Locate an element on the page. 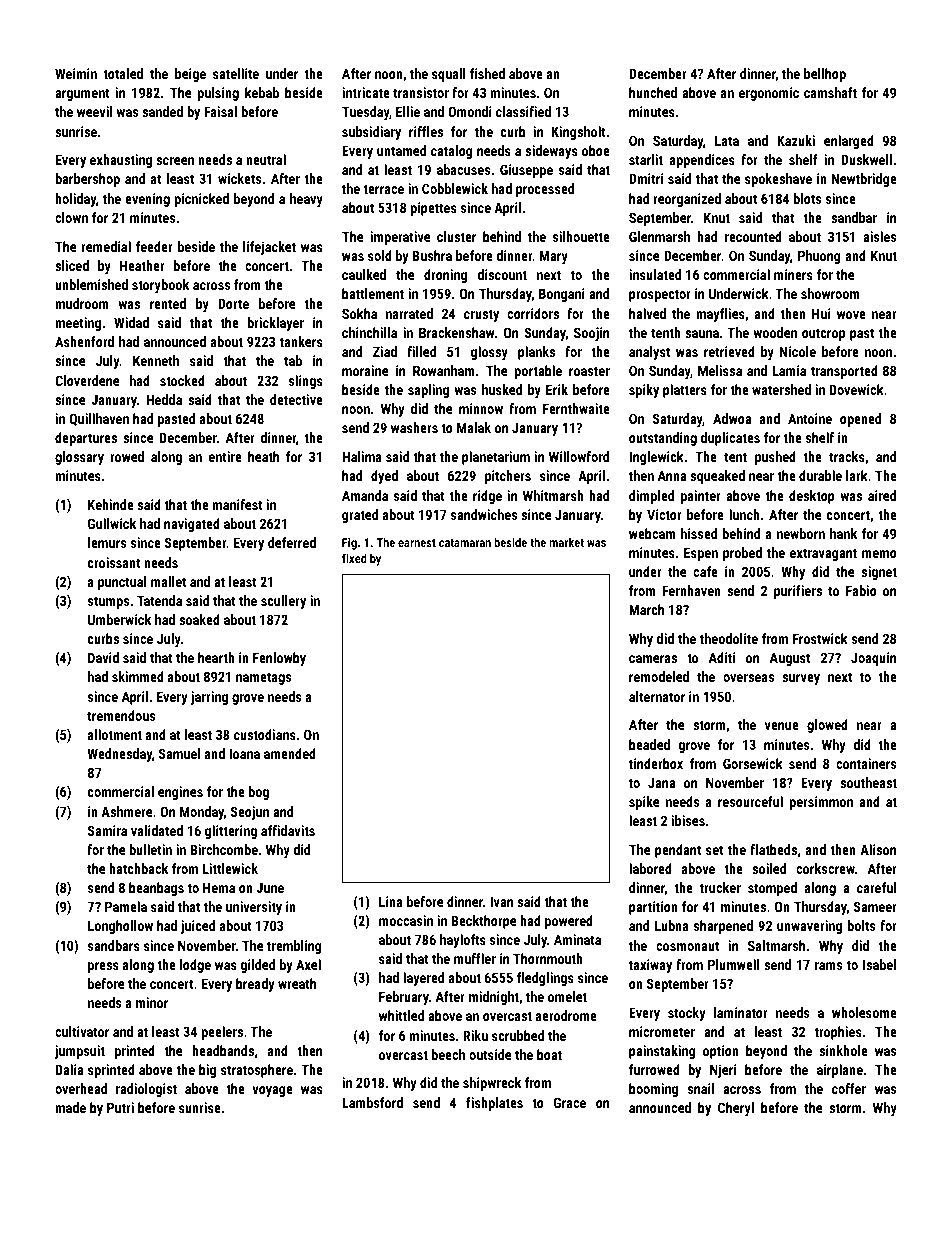  tremendous is located at coordinates (121, 715).
